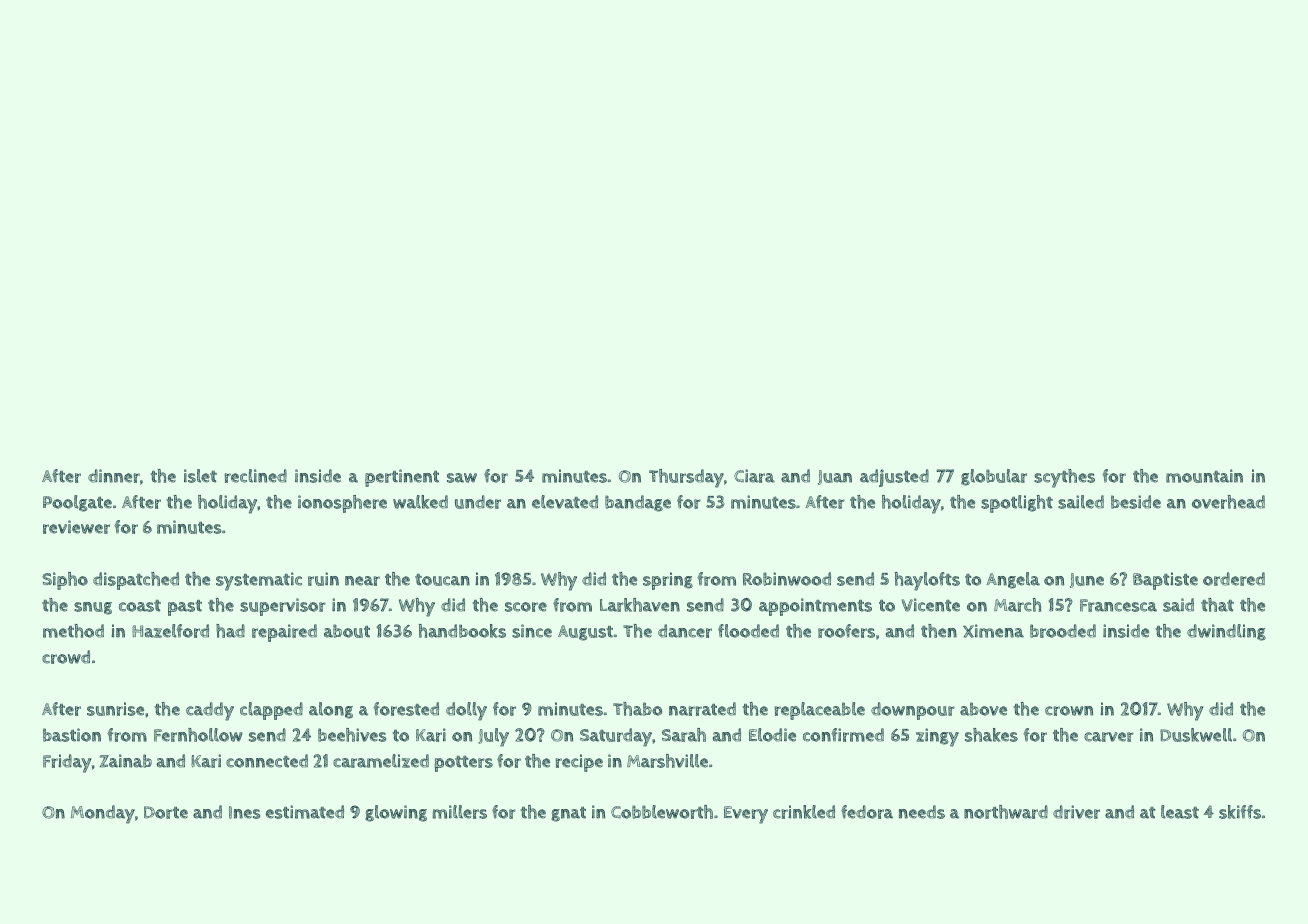  I want to click on millers, so click(460, 812).
